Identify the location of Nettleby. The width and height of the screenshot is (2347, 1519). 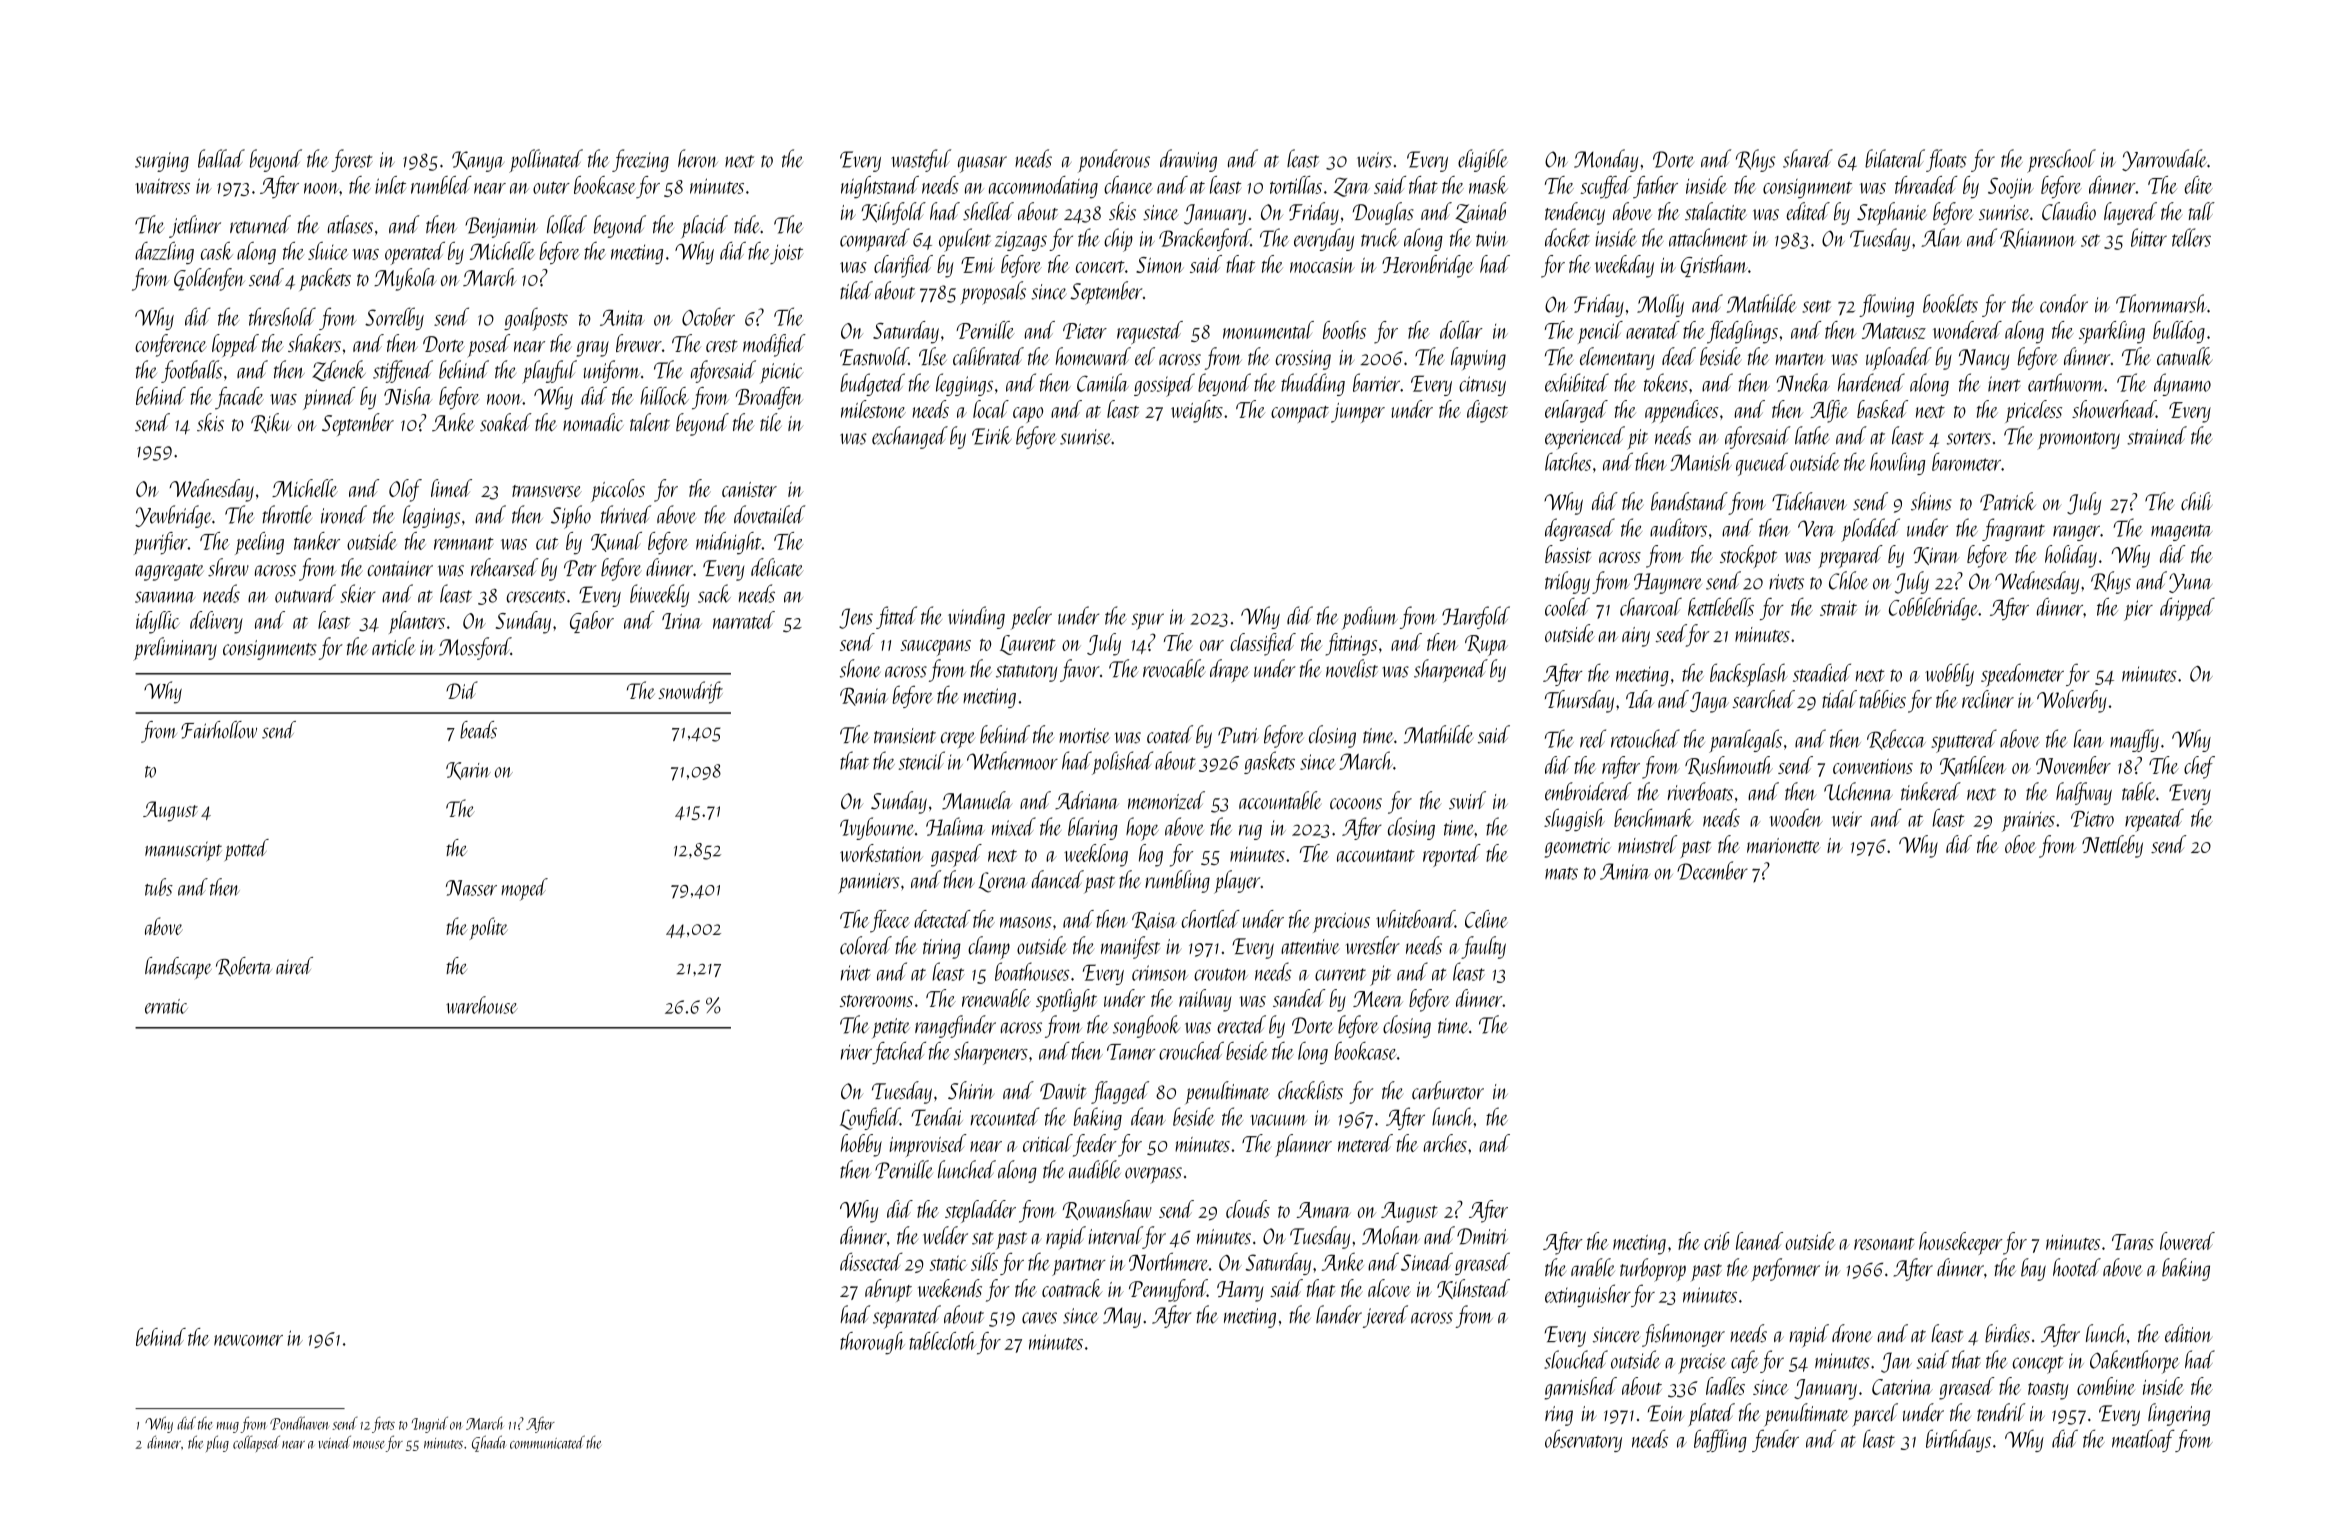
(2112, 846).
